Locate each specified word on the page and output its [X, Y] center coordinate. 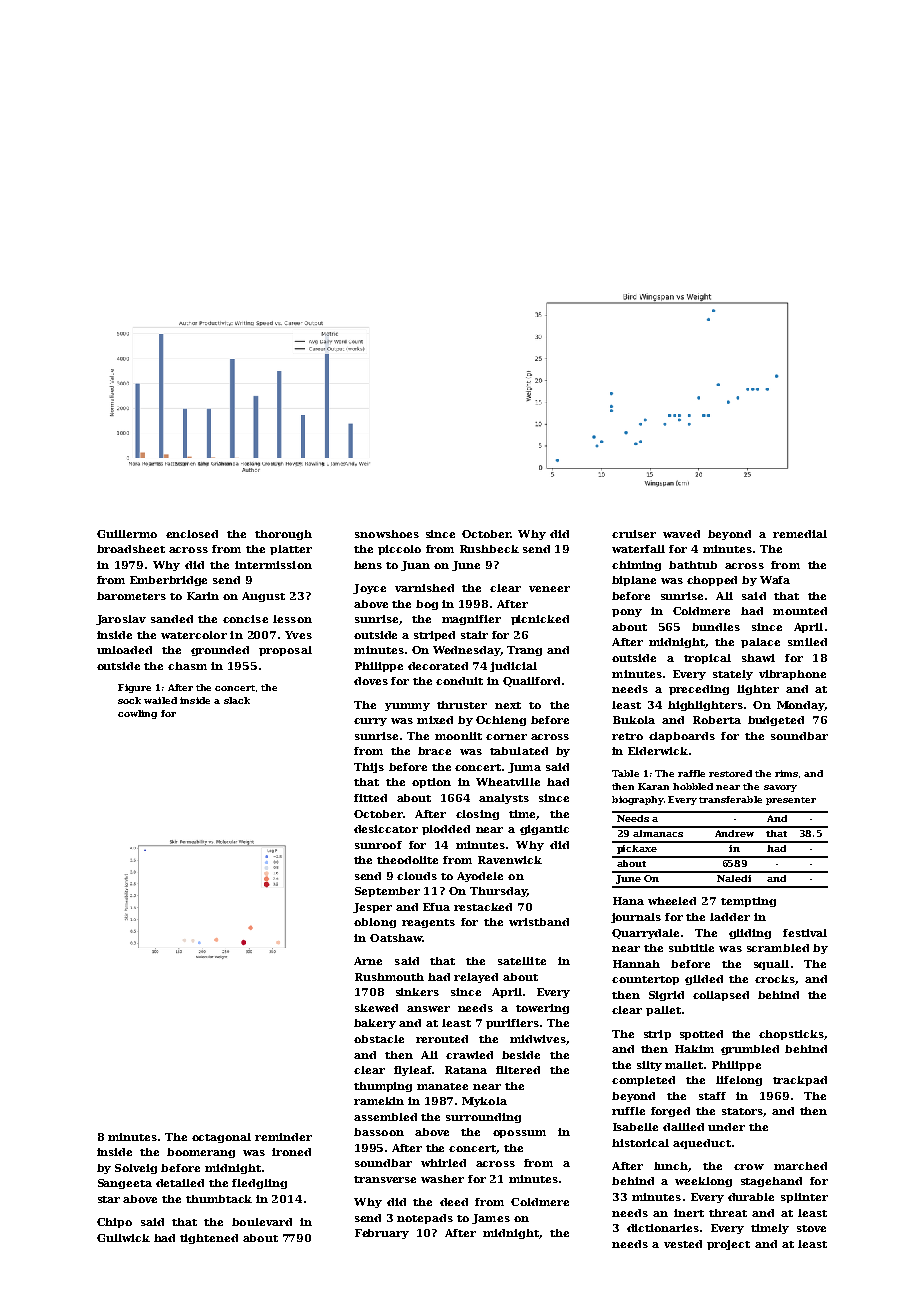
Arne [368, 961]
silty [649, 1066]
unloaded [124, 650]
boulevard [262, 1222]
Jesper [372, 908]
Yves [298, 635]
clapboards [682, 737]
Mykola [484, 1102]
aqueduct [702, 1144]
